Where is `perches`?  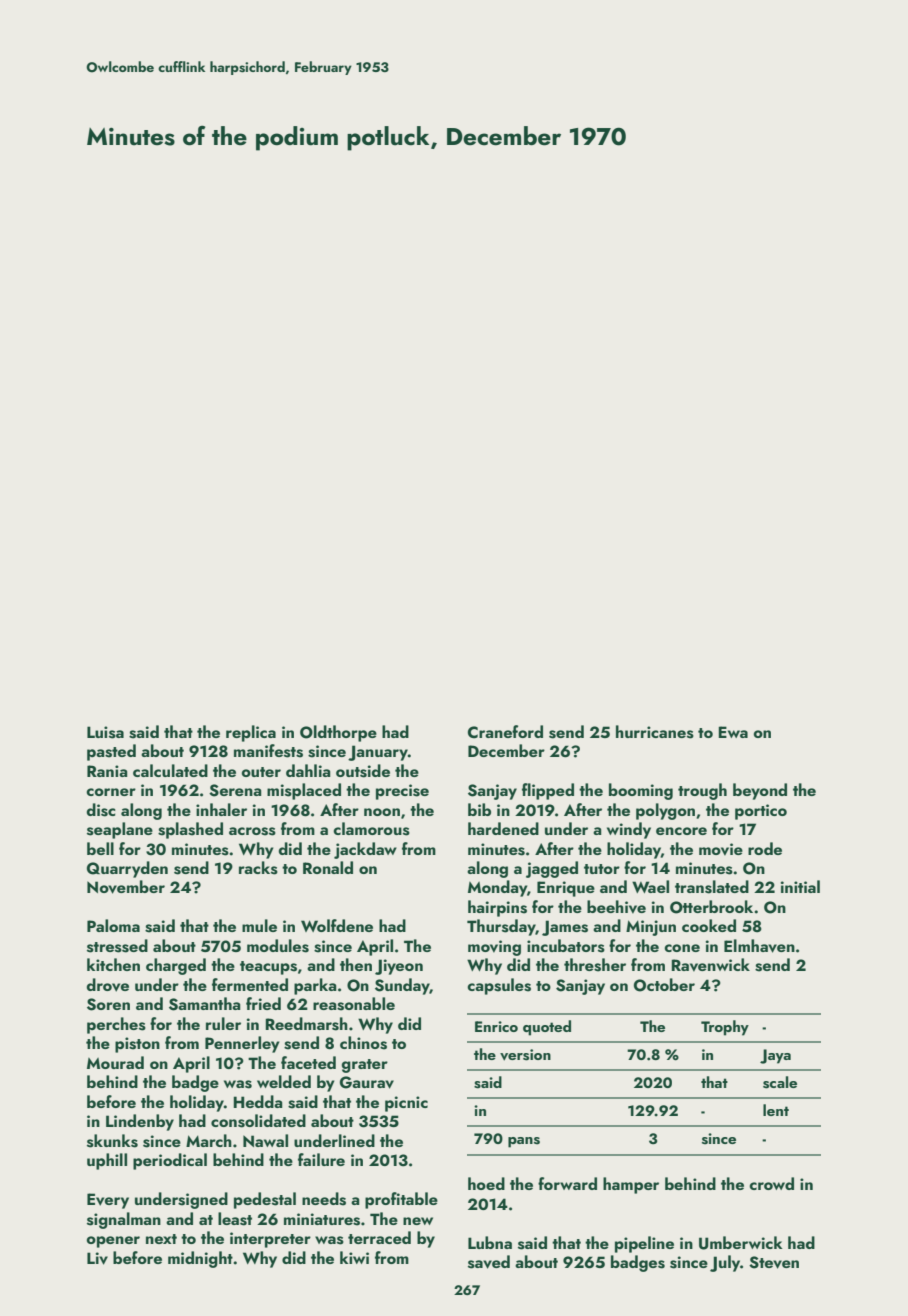
perches is located at coordinates (116, 1025).
